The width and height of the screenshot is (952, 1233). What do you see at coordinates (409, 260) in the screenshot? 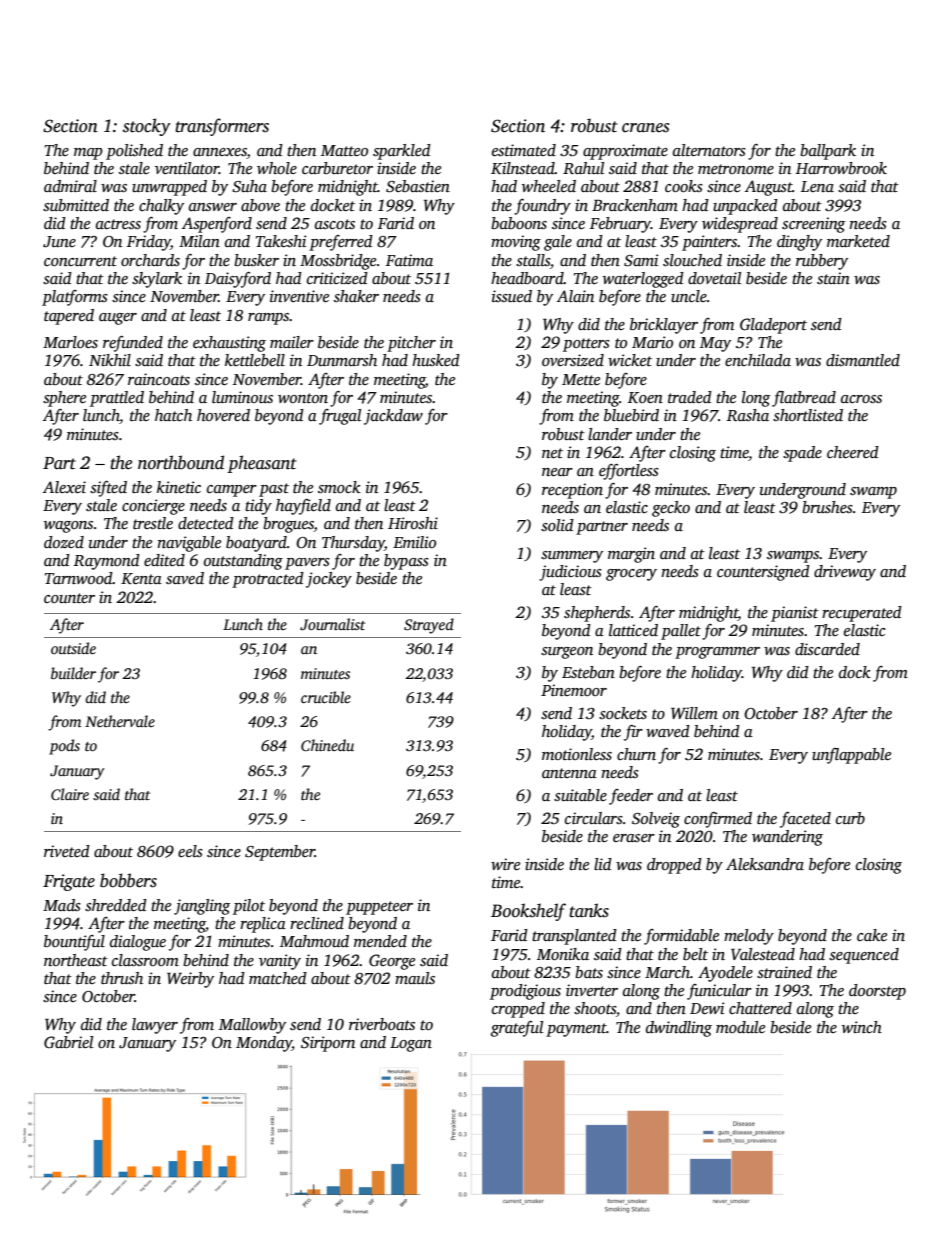
I see `Fatima` at bounding box center [409, 260].
